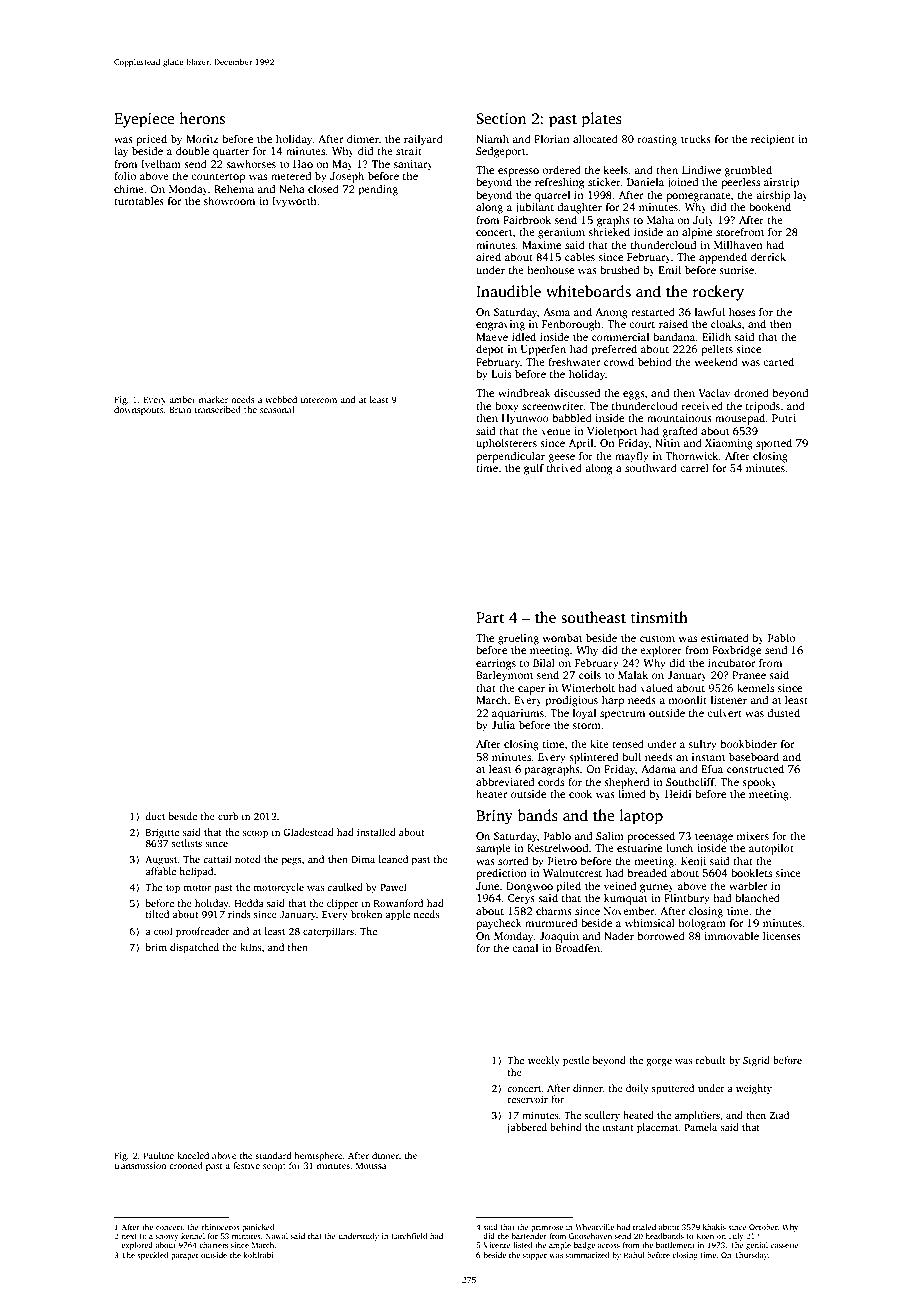 The height and width of the page is (1308, 924). What do you see at coordinates (500, 325) in the page?
I see `engraving` at bounding box center [500, 325].
